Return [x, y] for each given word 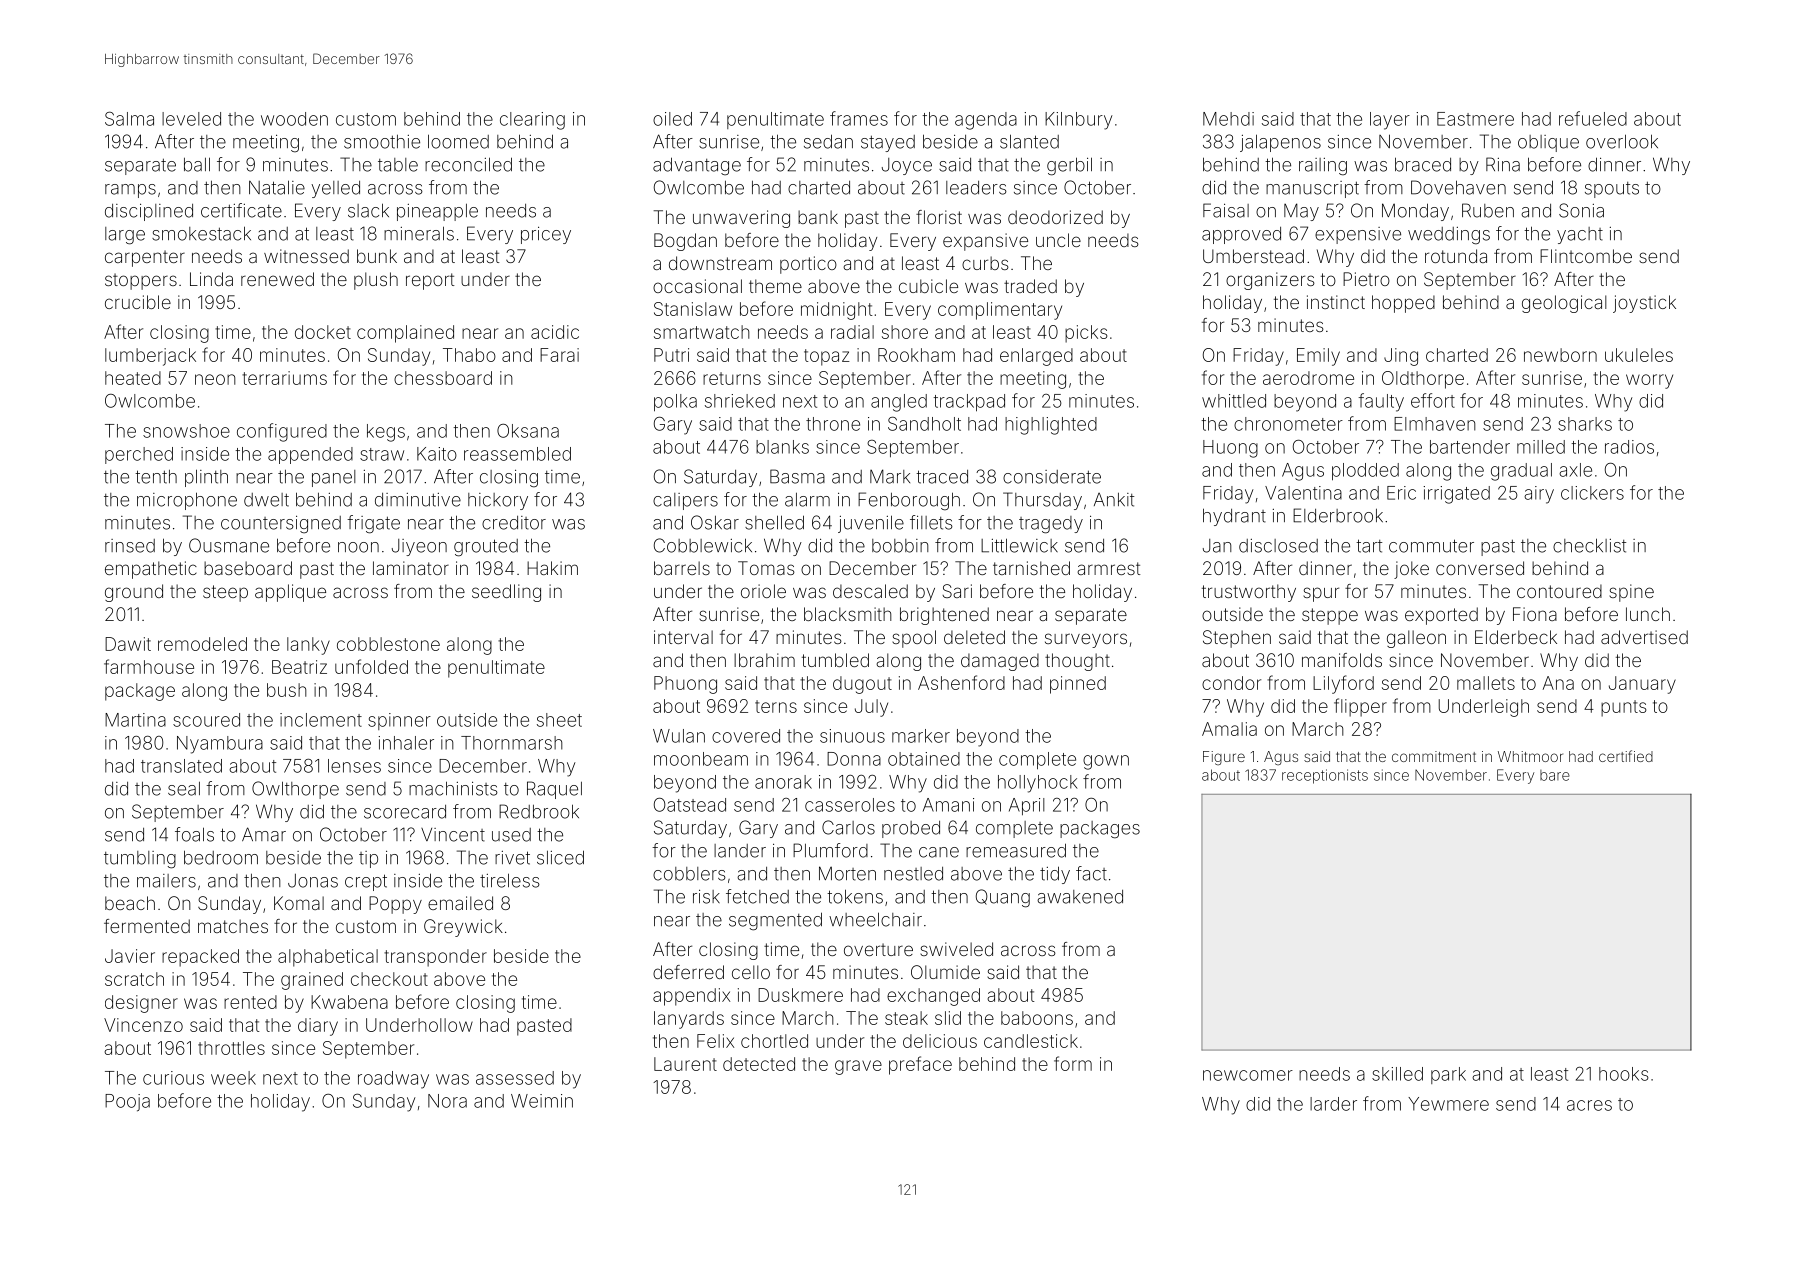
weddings [1449, 236]
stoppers [141, 281]
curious [173, 1078]
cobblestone [388, 644]
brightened [944, 616]
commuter [1431, 546]
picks [1086, 334]
